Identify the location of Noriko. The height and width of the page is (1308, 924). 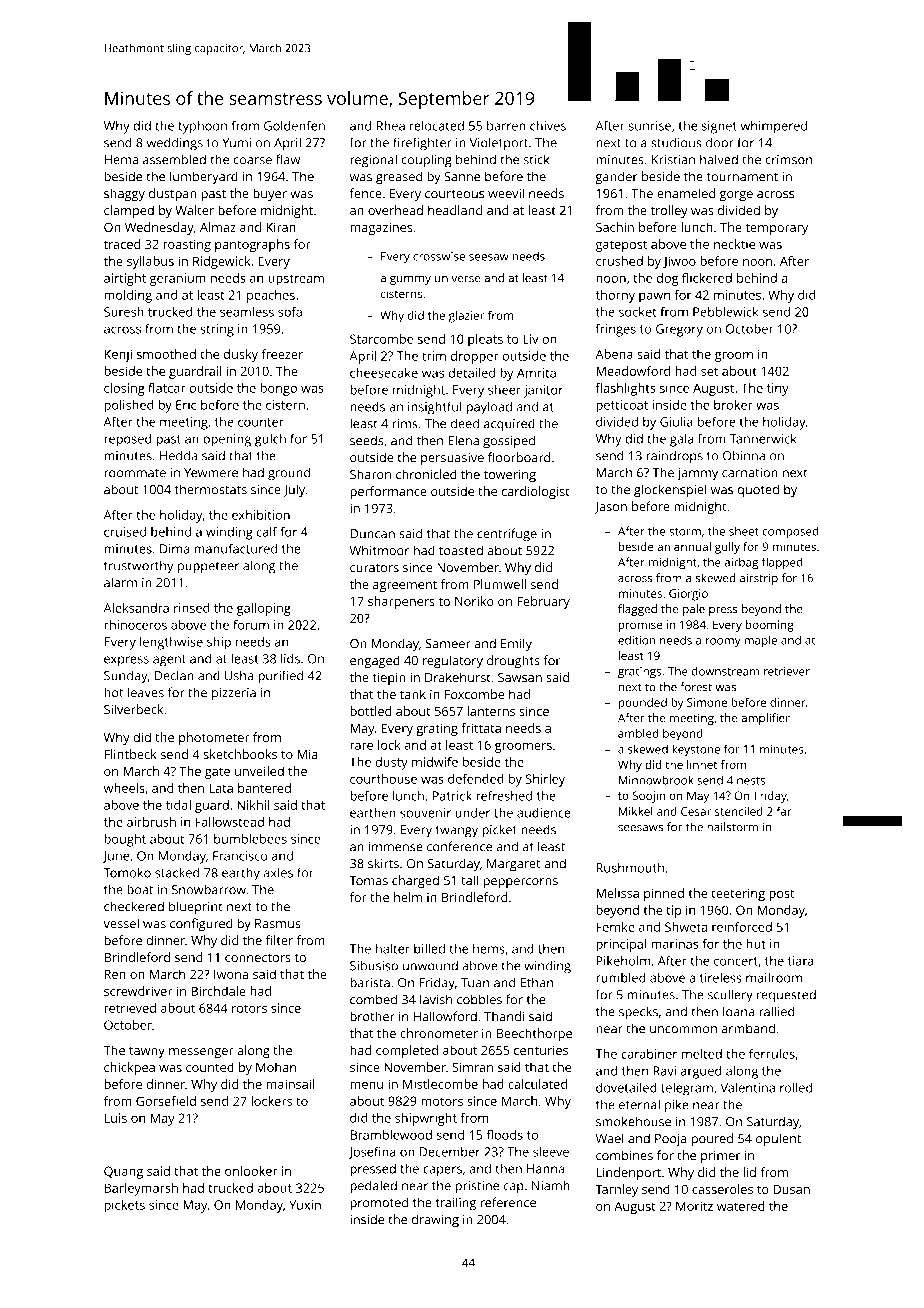
(474, 601).
